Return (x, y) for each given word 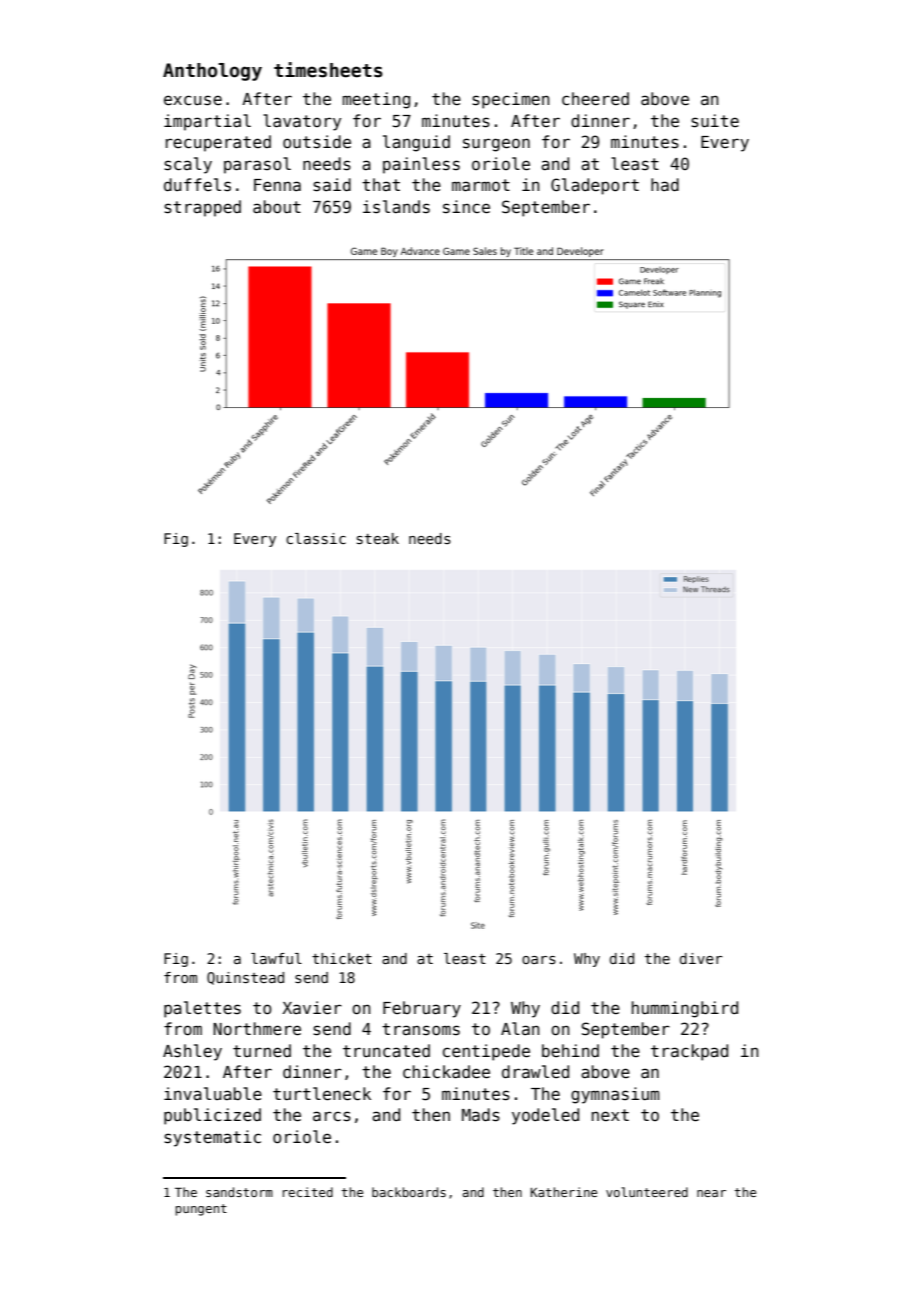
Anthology (212, 72)
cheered (595, 99)
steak (378, 538)
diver (701, 958)
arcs (332, 1116)
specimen (511, 100)
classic (316, 538)
